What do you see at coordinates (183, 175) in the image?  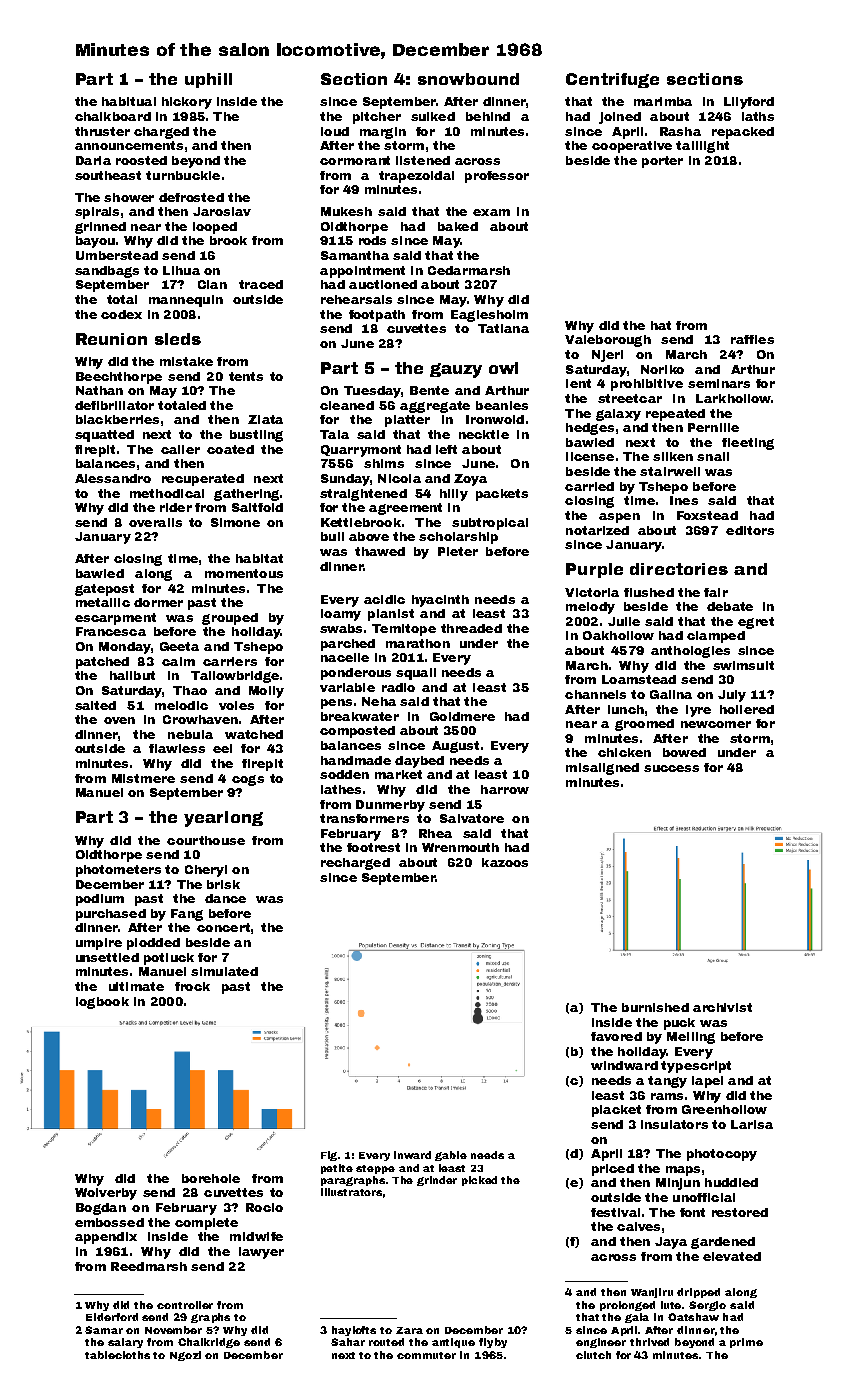 I see `turnbuckle` at bounding box center [183, 175].
